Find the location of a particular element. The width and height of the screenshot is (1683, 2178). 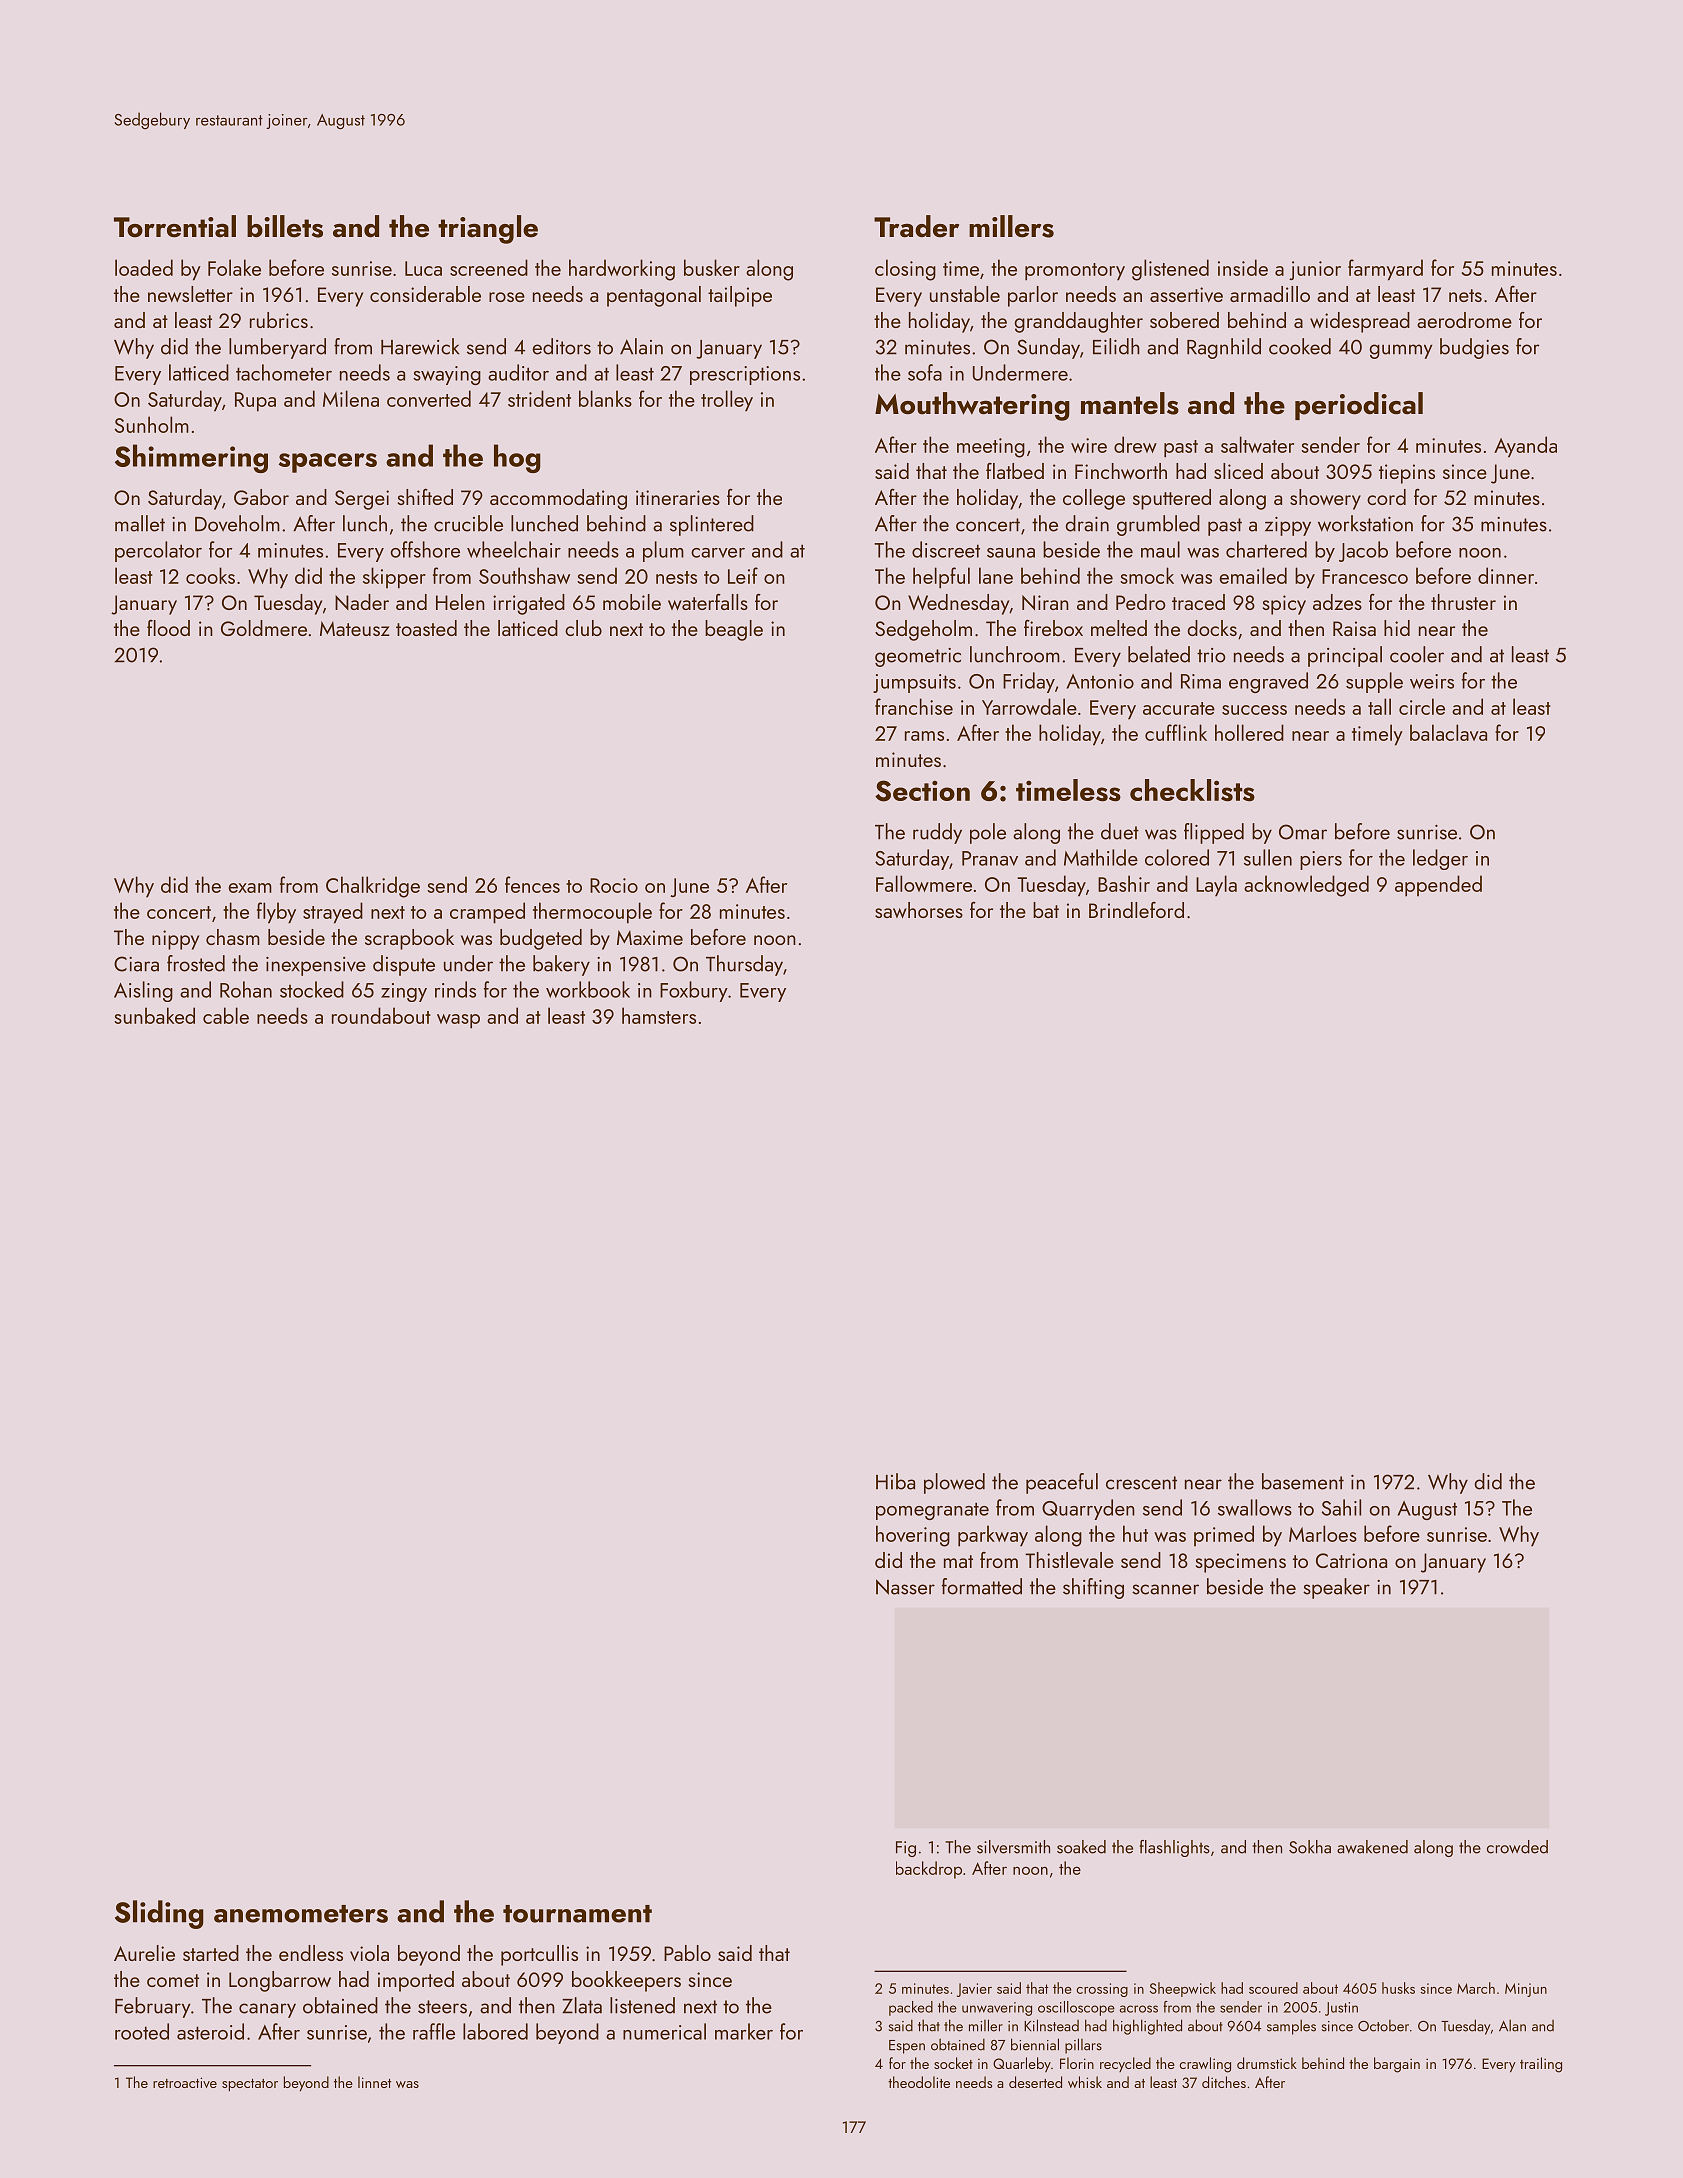

plowed is located at coordinates (954, 1483).
